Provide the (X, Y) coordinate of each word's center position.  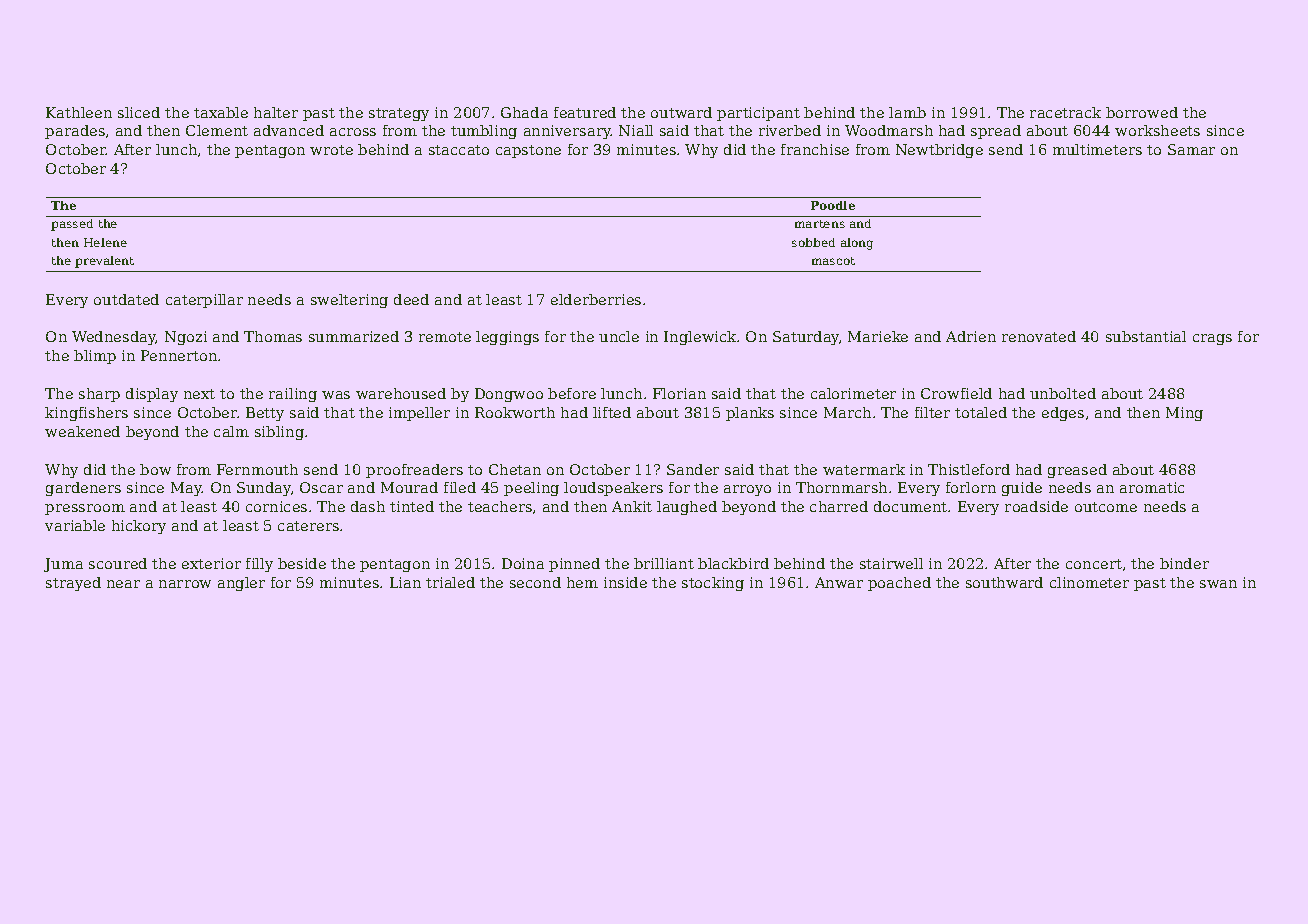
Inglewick (700, 338)
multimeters (1097, 149)
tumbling (484, 132)
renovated (1039, 336)
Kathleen (79, 112)
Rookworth (515, 412)
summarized (354, 336)
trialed (450, 582)
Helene (105, 242)
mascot (833, 261)
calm (231, 431)
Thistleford (969, 469)
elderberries (596, 299)
